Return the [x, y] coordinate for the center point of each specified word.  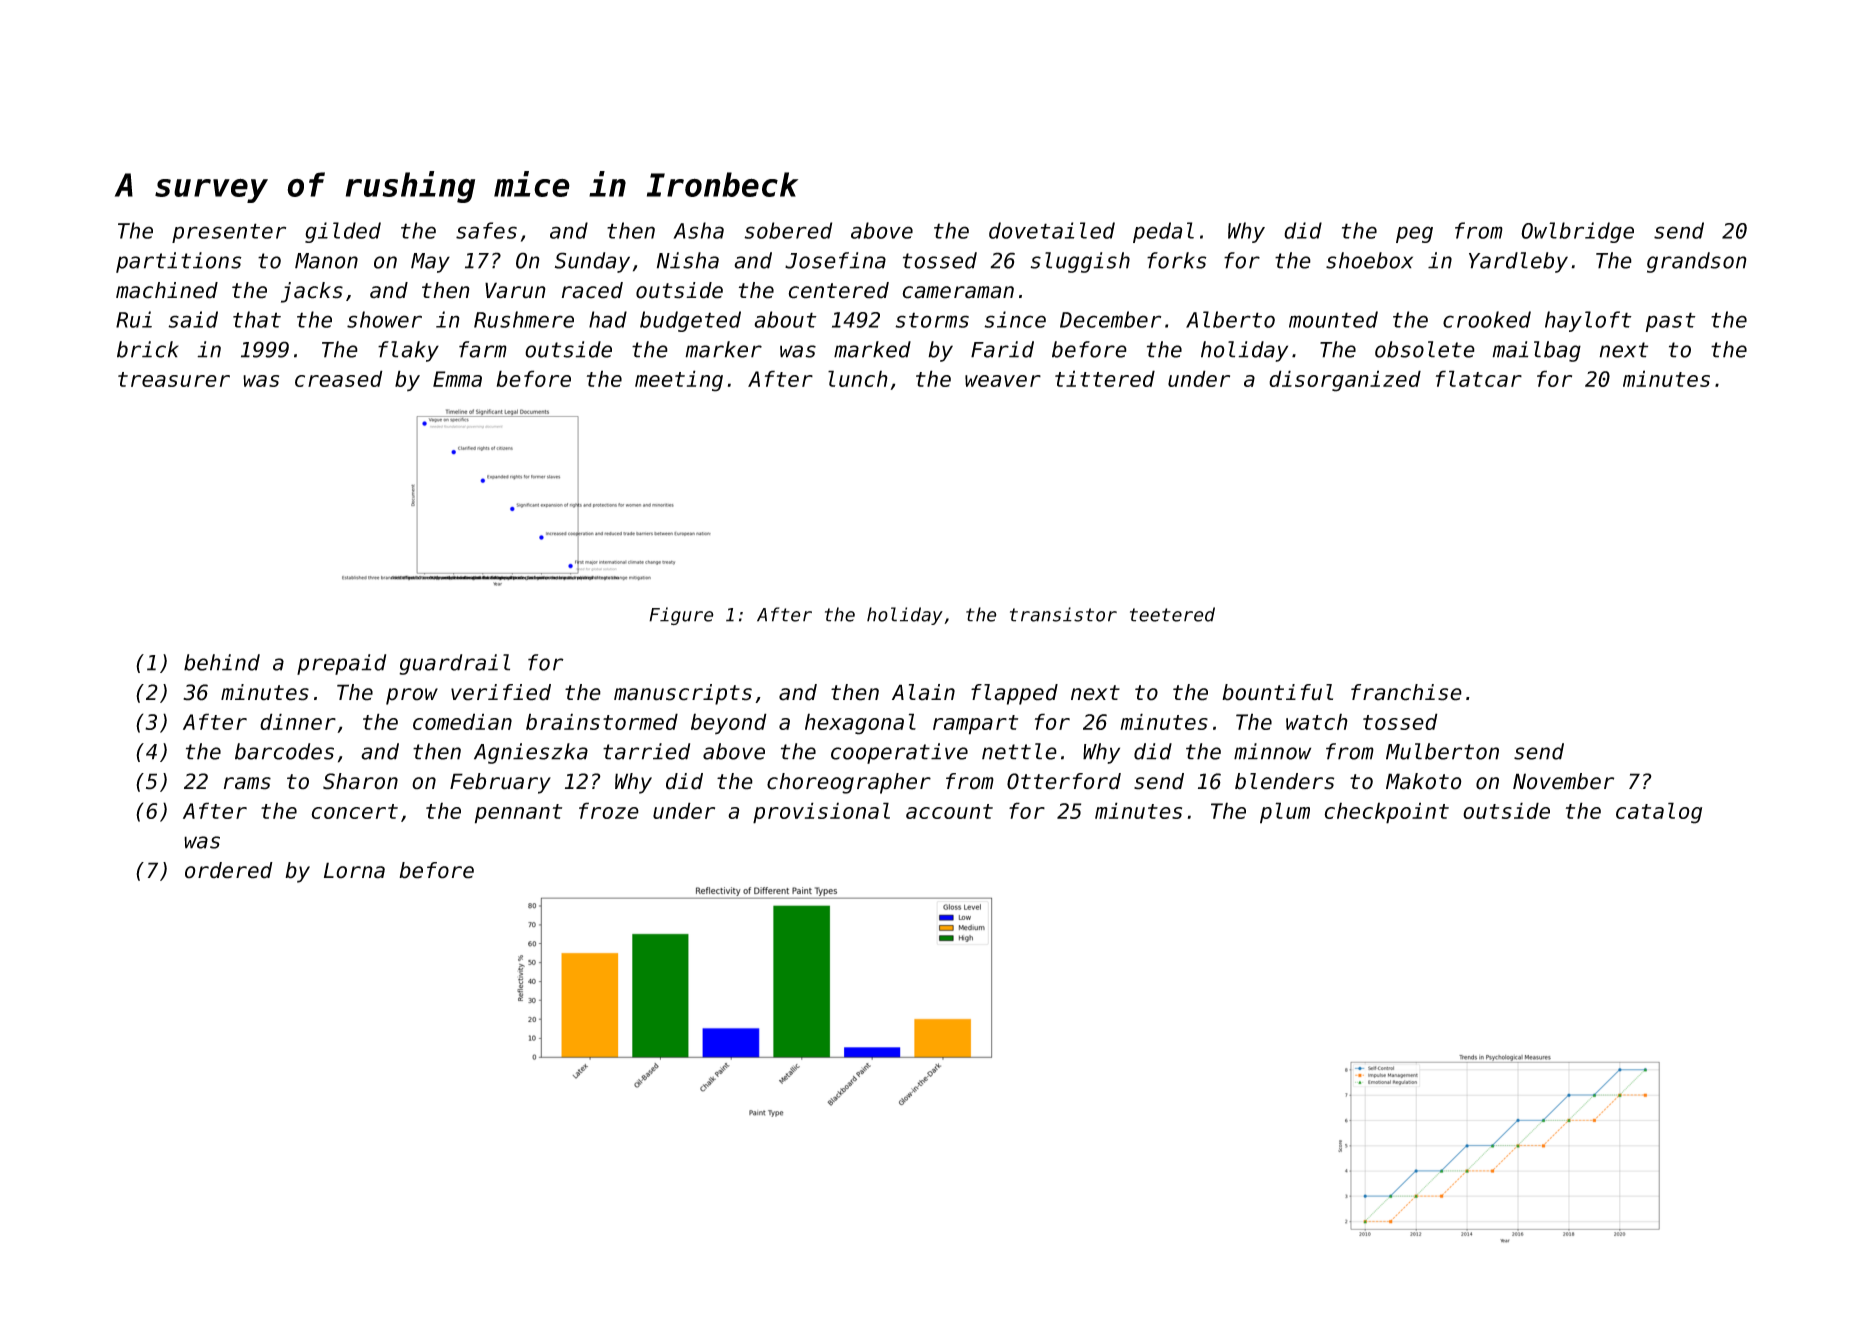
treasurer [174, 379]
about [785, 319]
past [1670, 322]
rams [247, 783]
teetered [1172, 614]
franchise [1406, 692]
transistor [1063, 614]
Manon [326, 261]
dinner [298, 721]
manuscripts [683, 694]
